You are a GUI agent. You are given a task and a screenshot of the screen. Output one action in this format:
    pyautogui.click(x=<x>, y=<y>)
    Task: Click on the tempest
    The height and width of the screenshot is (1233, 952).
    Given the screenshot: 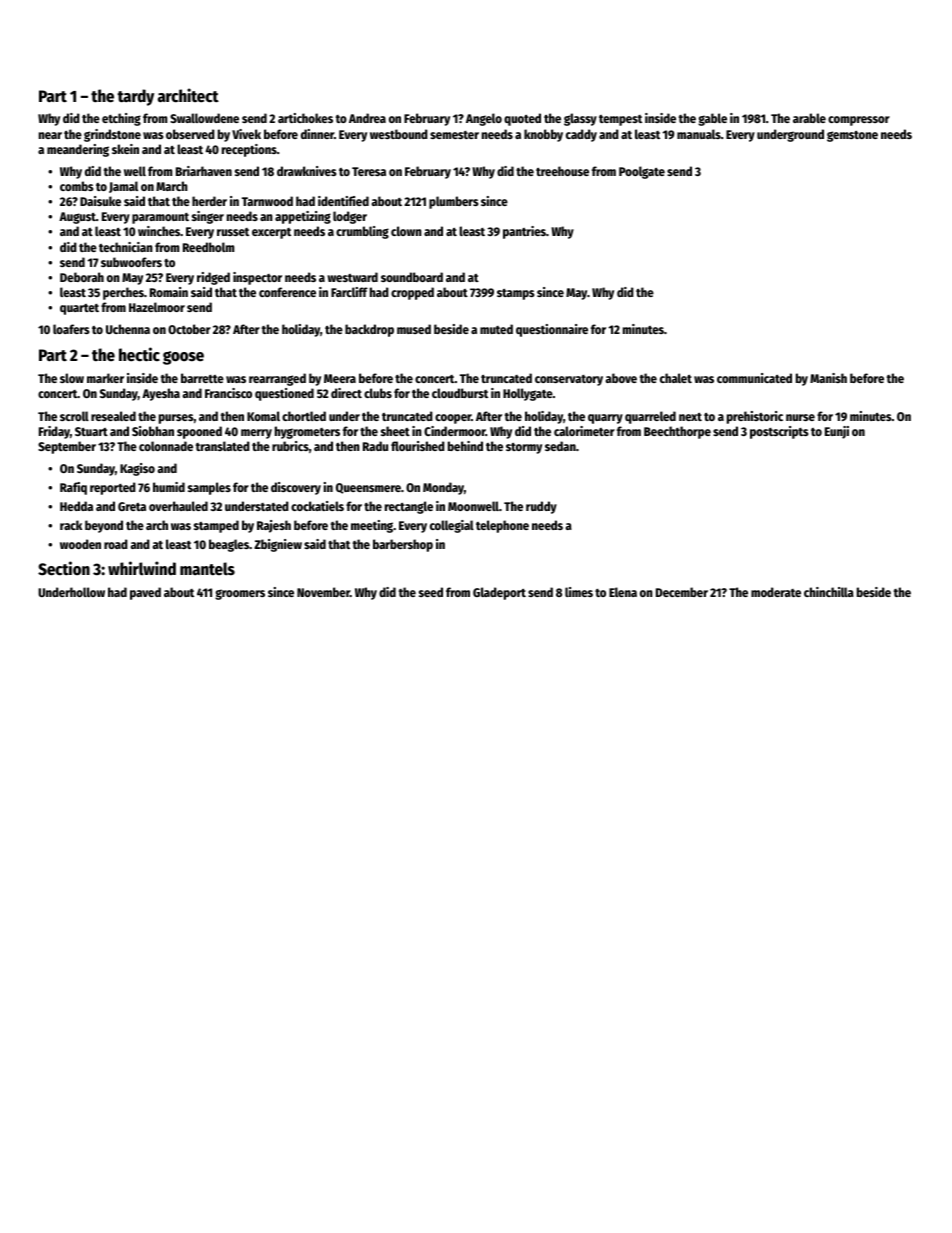 What is the action you would take?
    pyautogui.click(x=620, y=120)
